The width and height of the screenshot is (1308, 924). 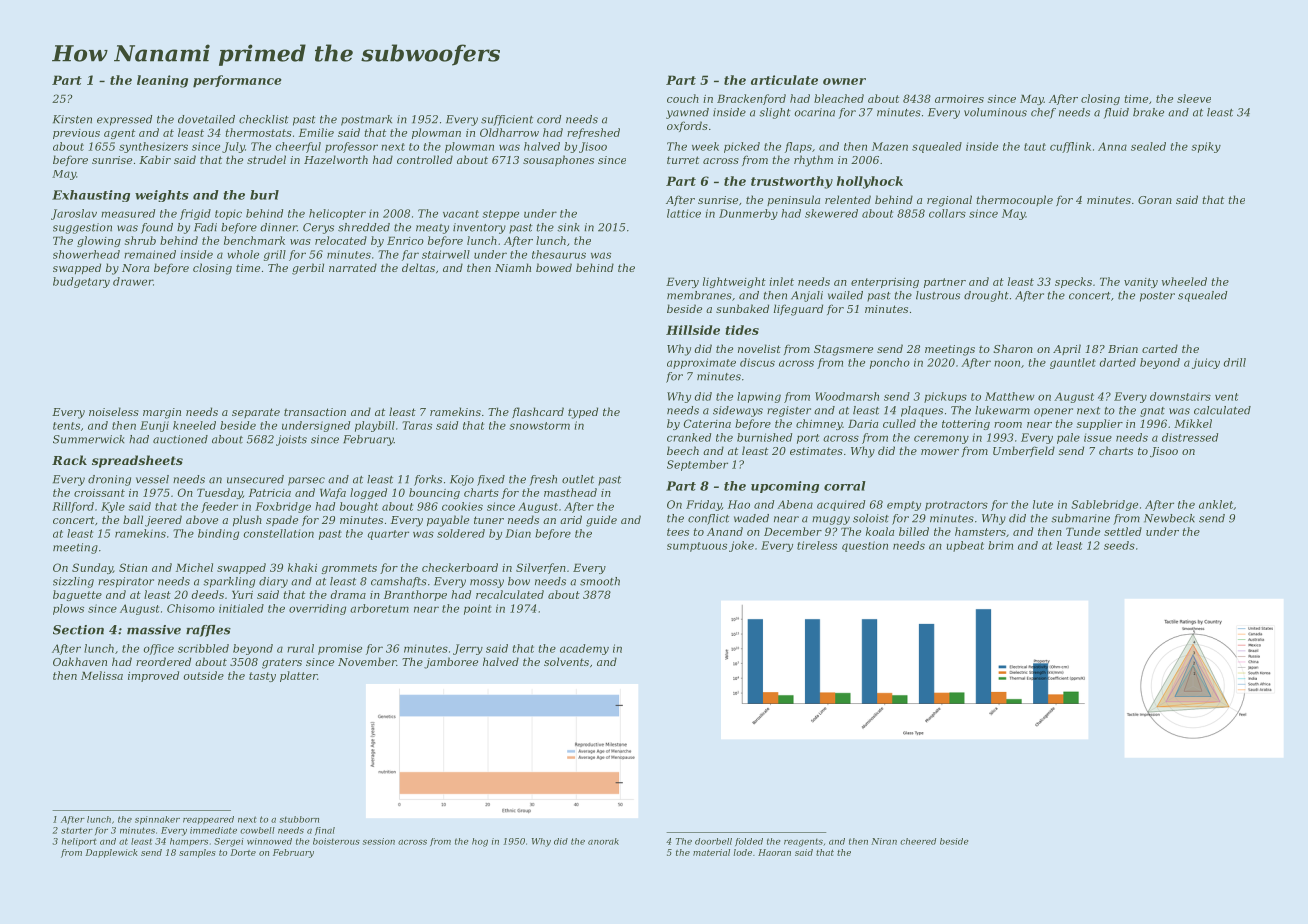 What do you see at coordinates (299, 819) in the screenshot?
I see `stubborn` at bounding box center [299, 819].
